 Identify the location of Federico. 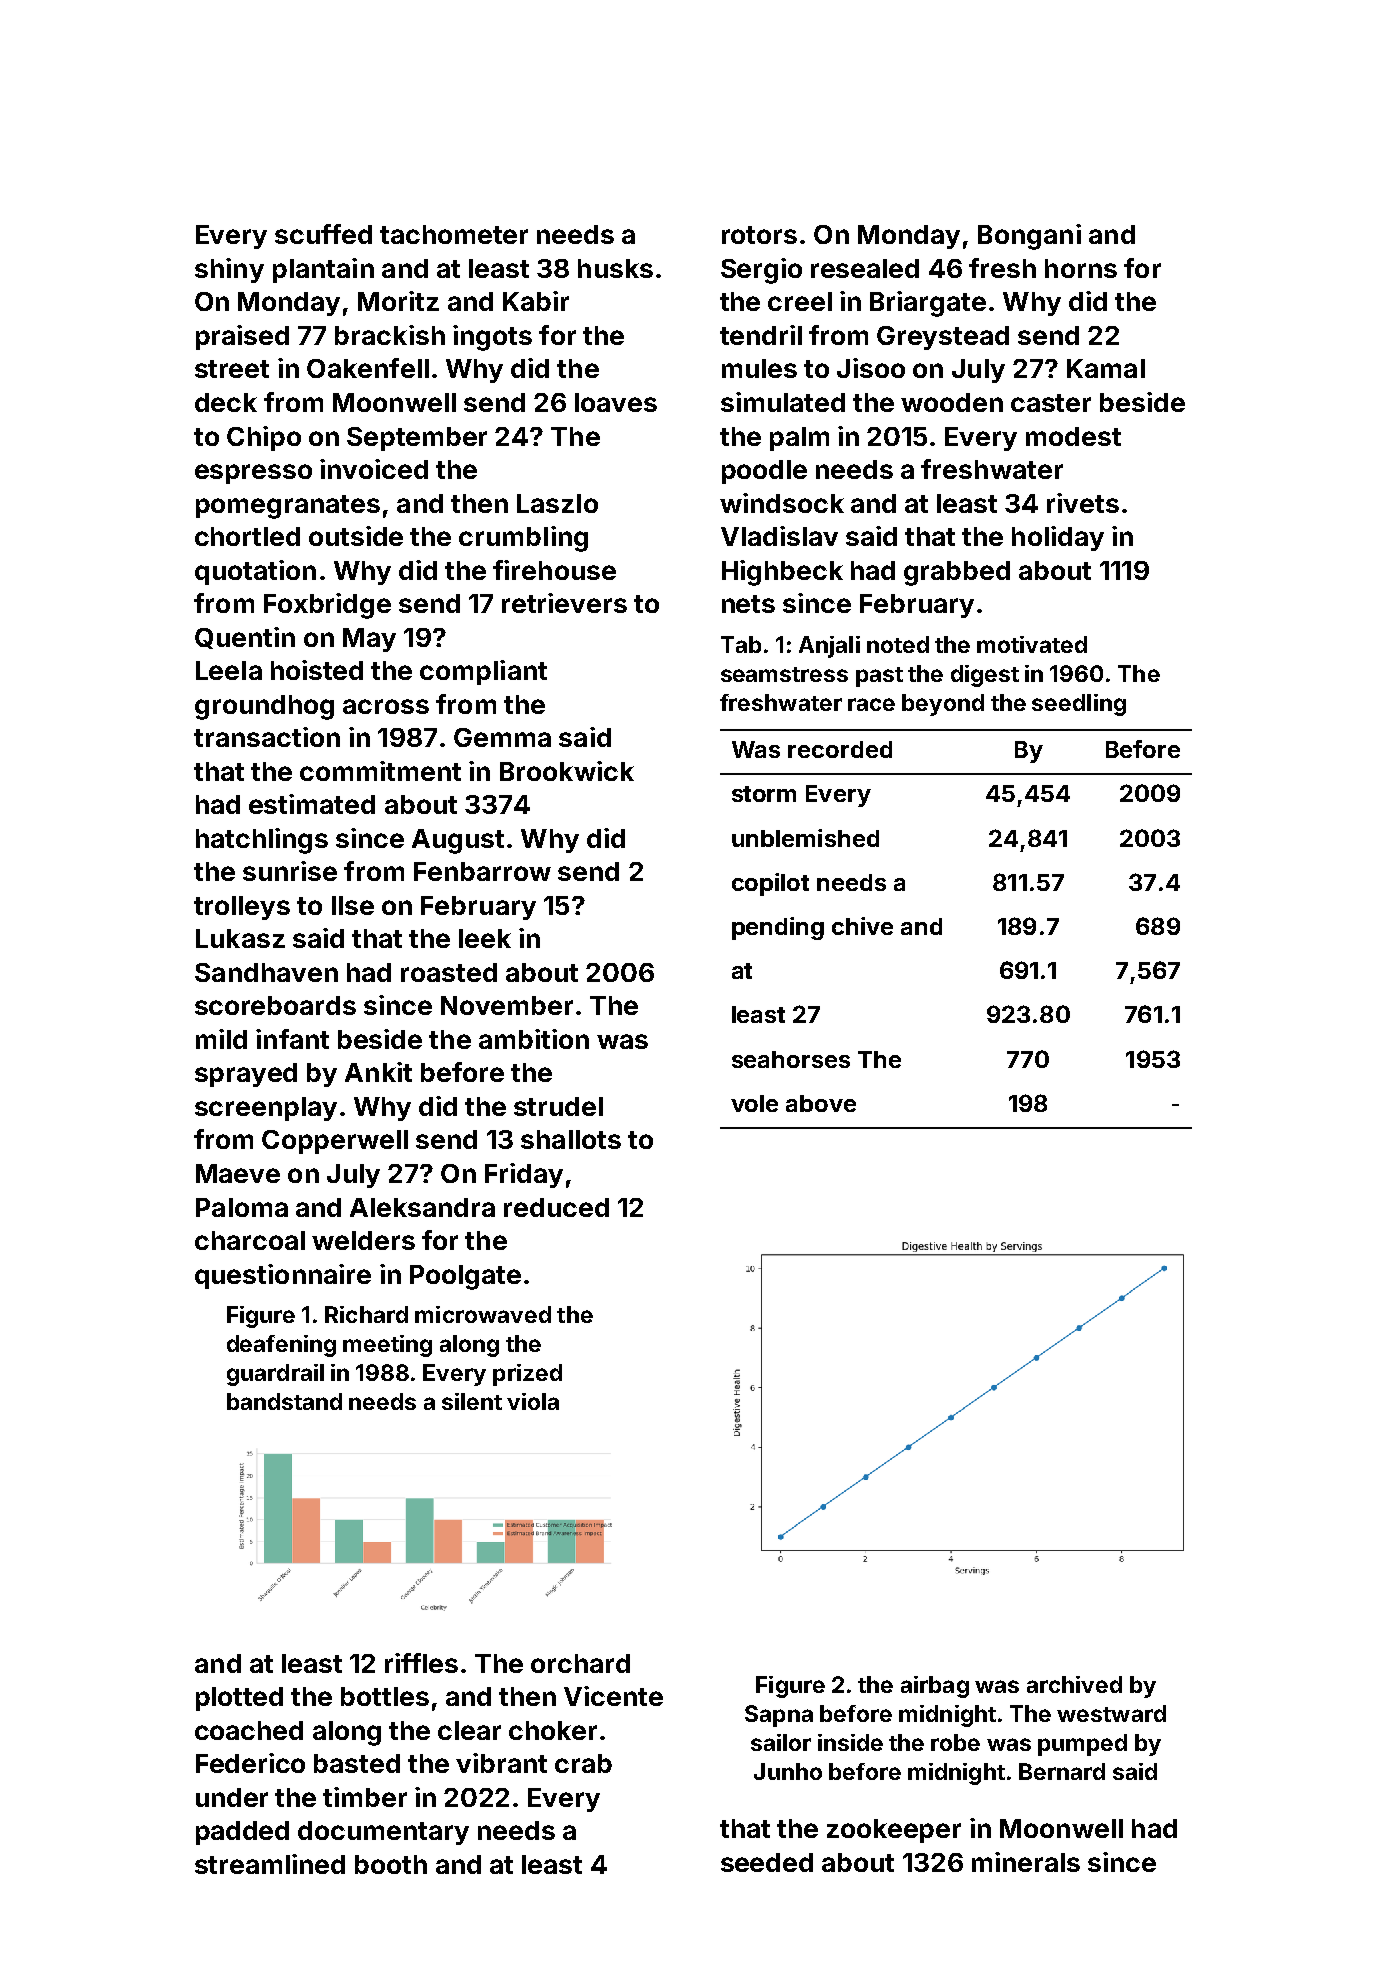
(250, 1763).
